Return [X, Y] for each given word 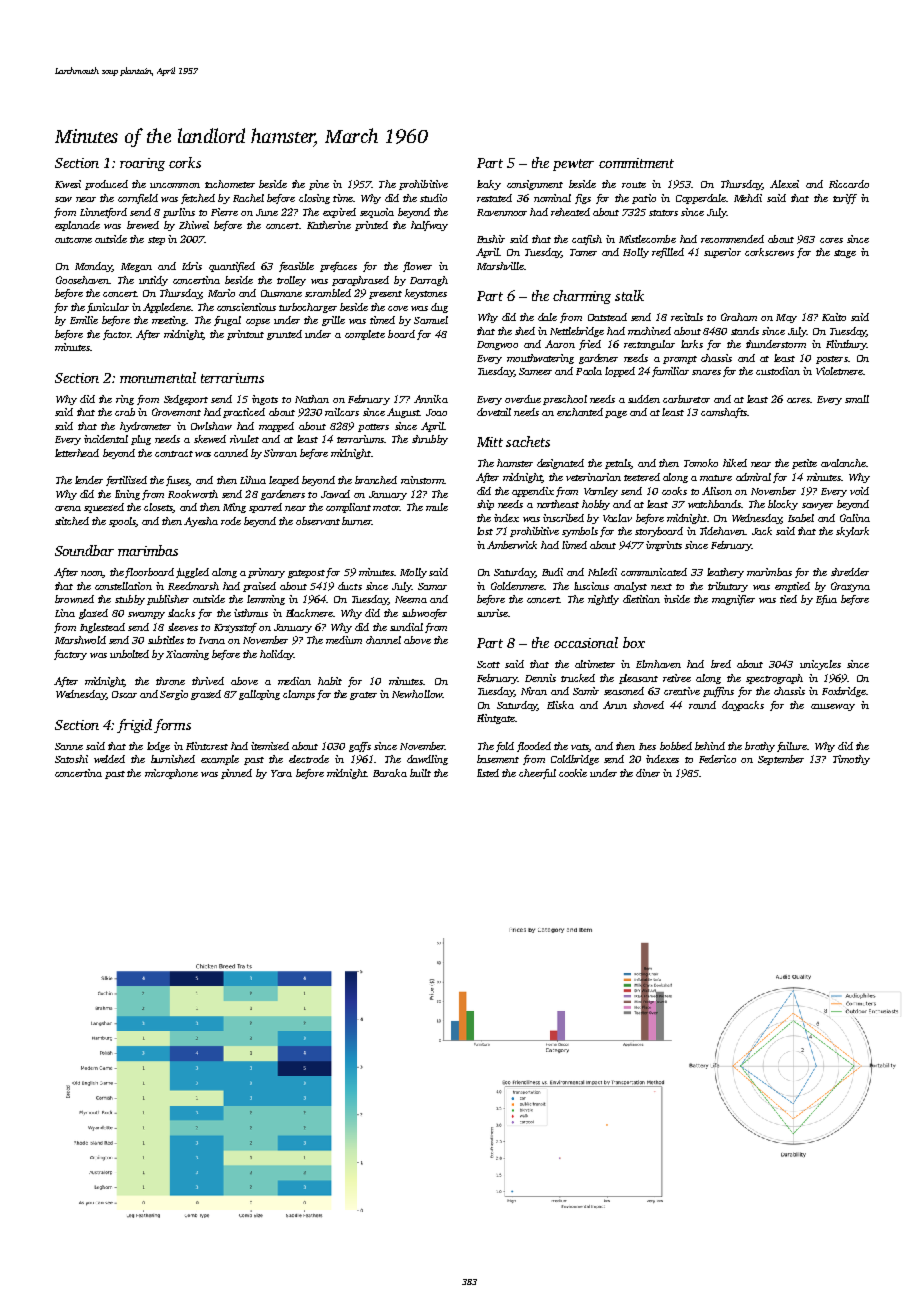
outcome [73, 240]
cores [831, 240]
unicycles [820, 665]
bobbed [676, 746]
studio [433, 198]
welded [109, 759]
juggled [192, 573]
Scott [488, 664]
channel [383, 640]
